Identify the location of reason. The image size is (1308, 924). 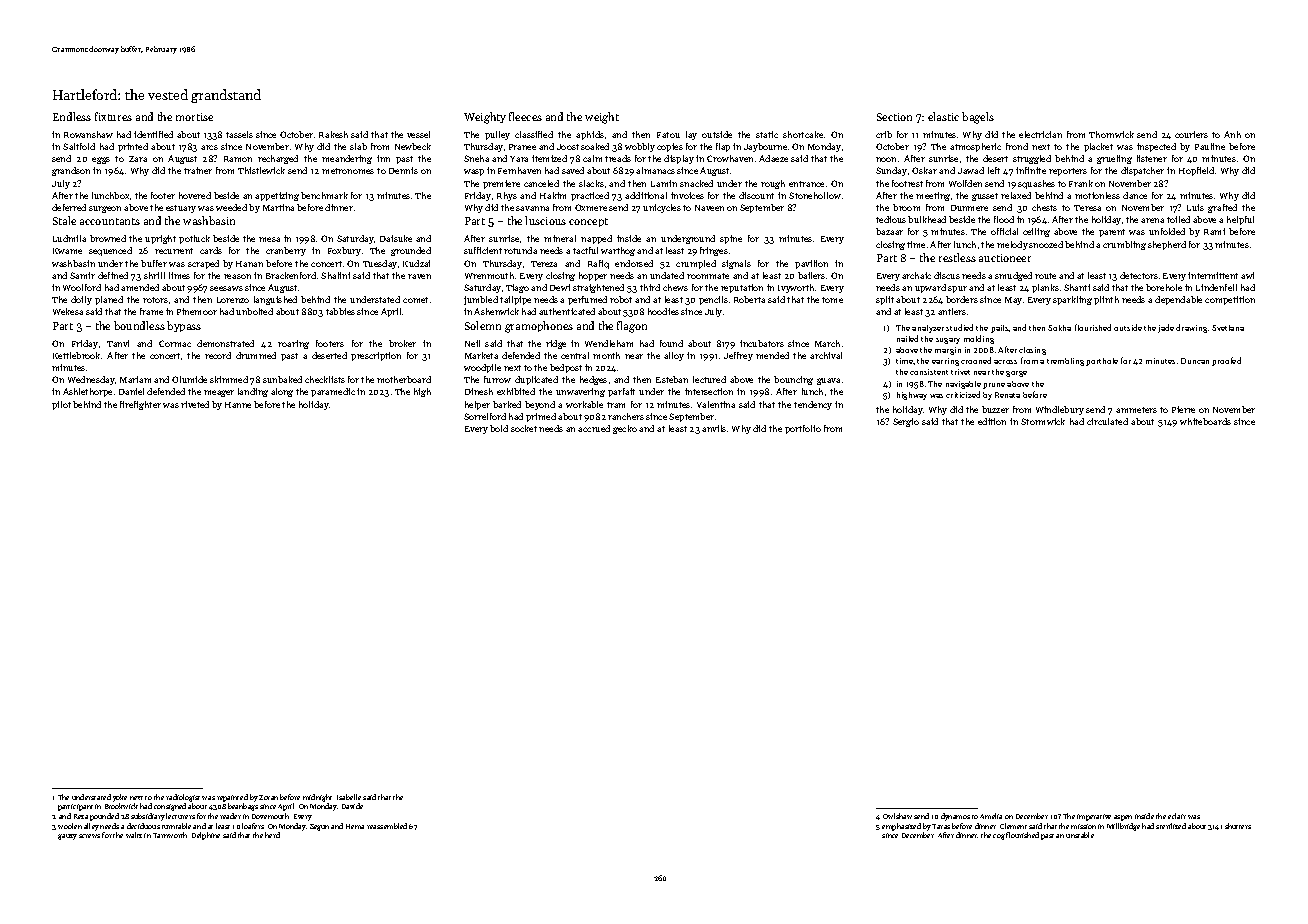
(237, 276).
